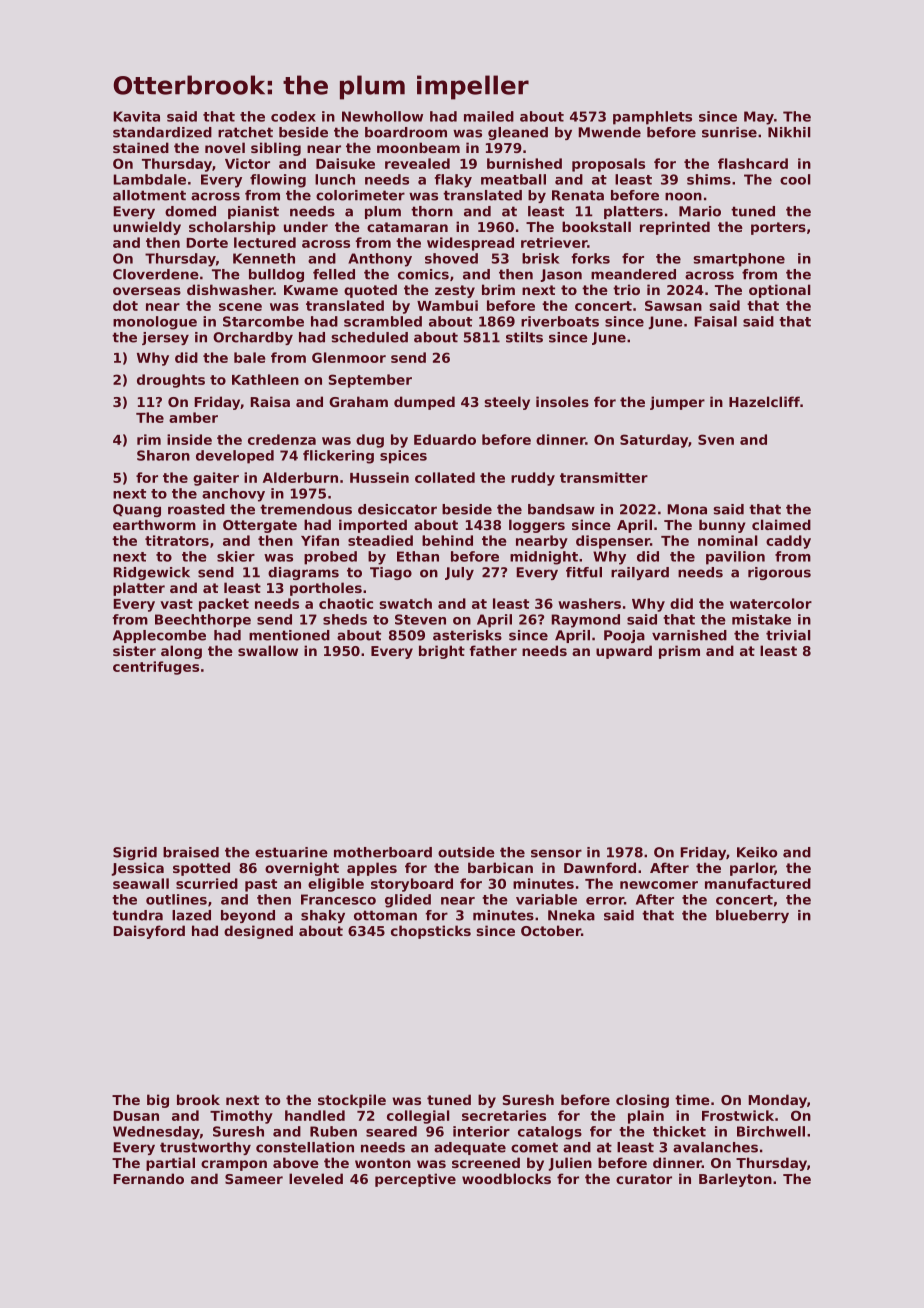  I want to click on widespread, so click(470, 244).
